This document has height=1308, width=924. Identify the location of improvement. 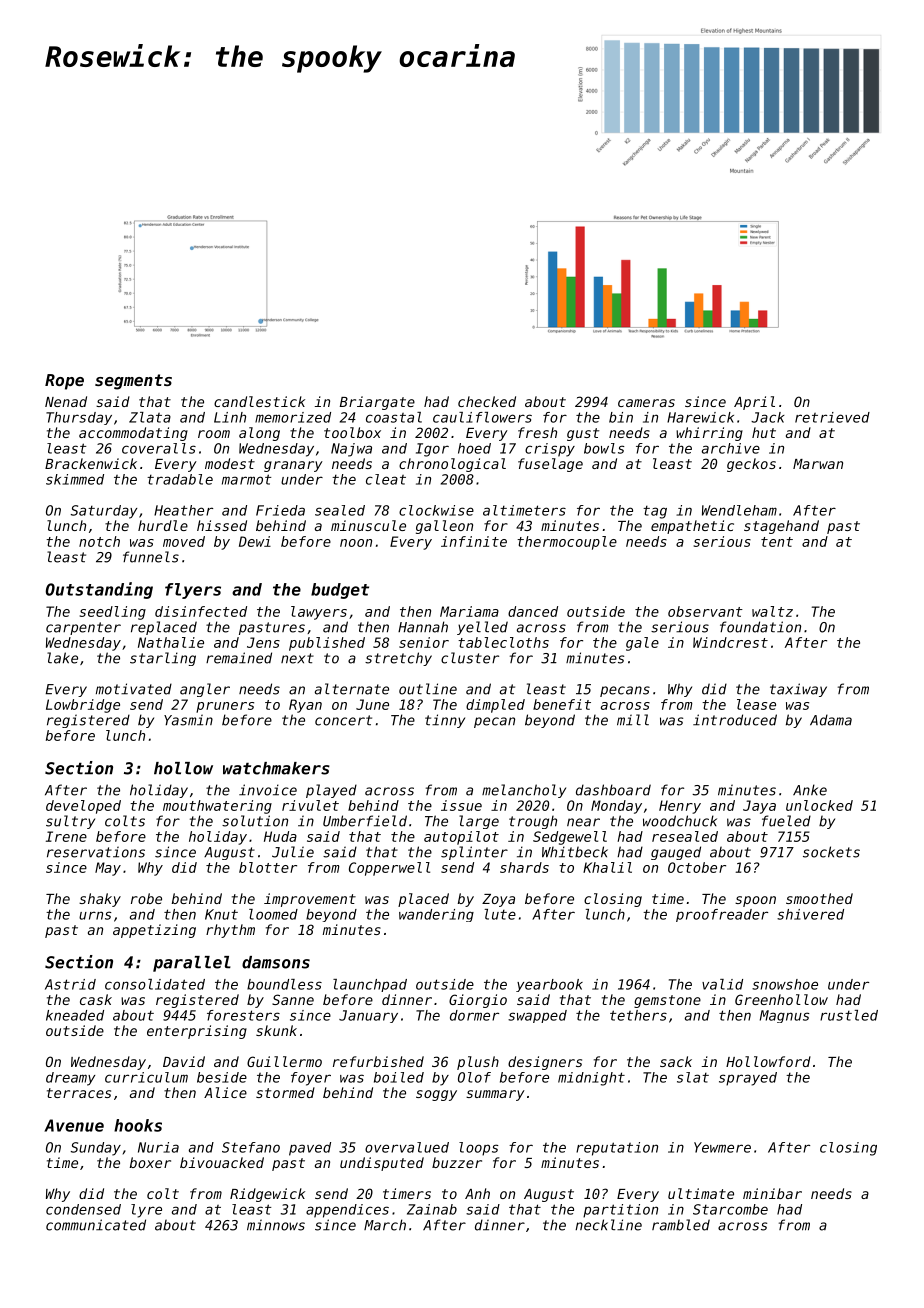
(310, 900).
